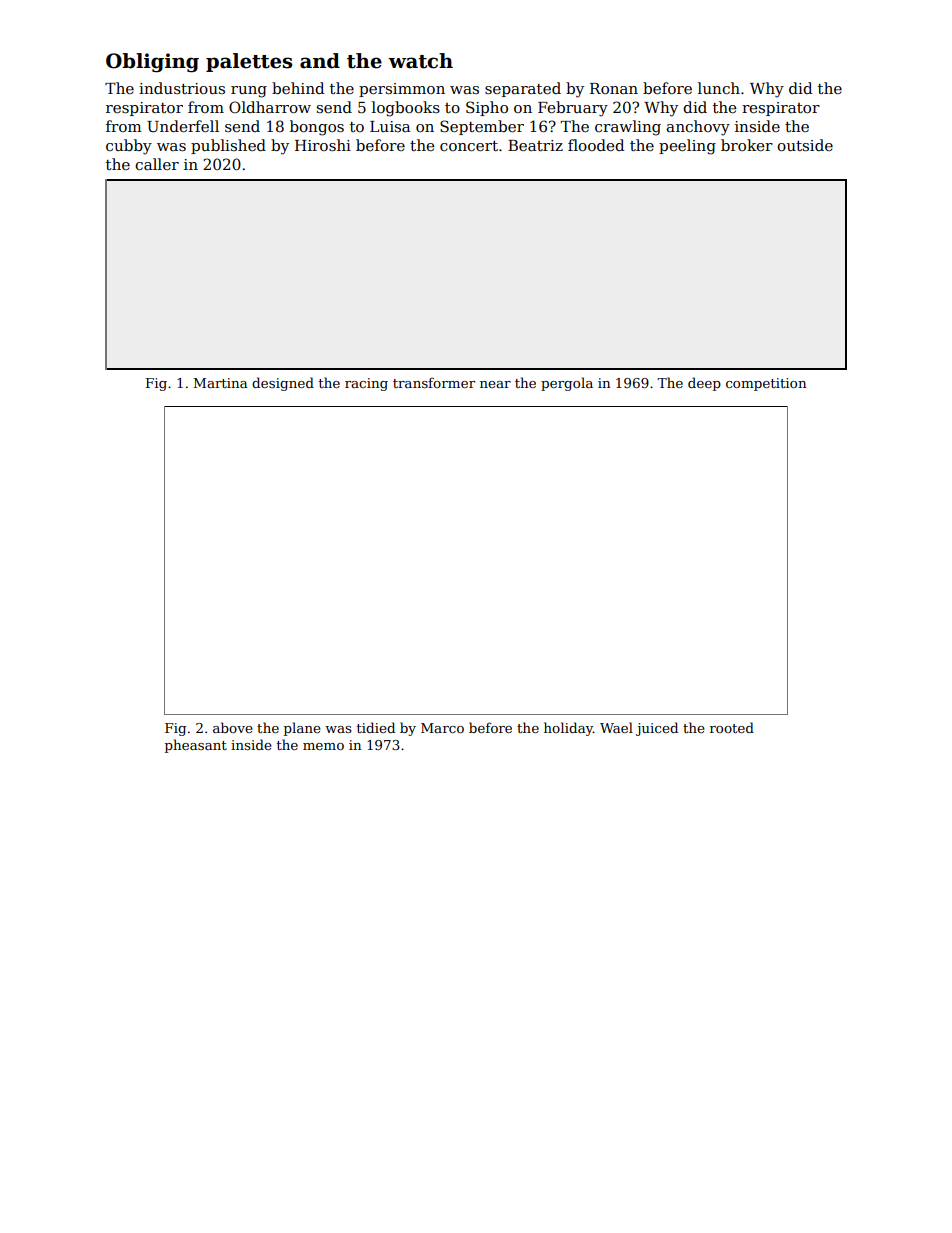 This screenshot has height=1233, width=952. What do you see at coordinates (323, 746) in the screenshot?
I see `memo` at bounding box center [323, 746].
